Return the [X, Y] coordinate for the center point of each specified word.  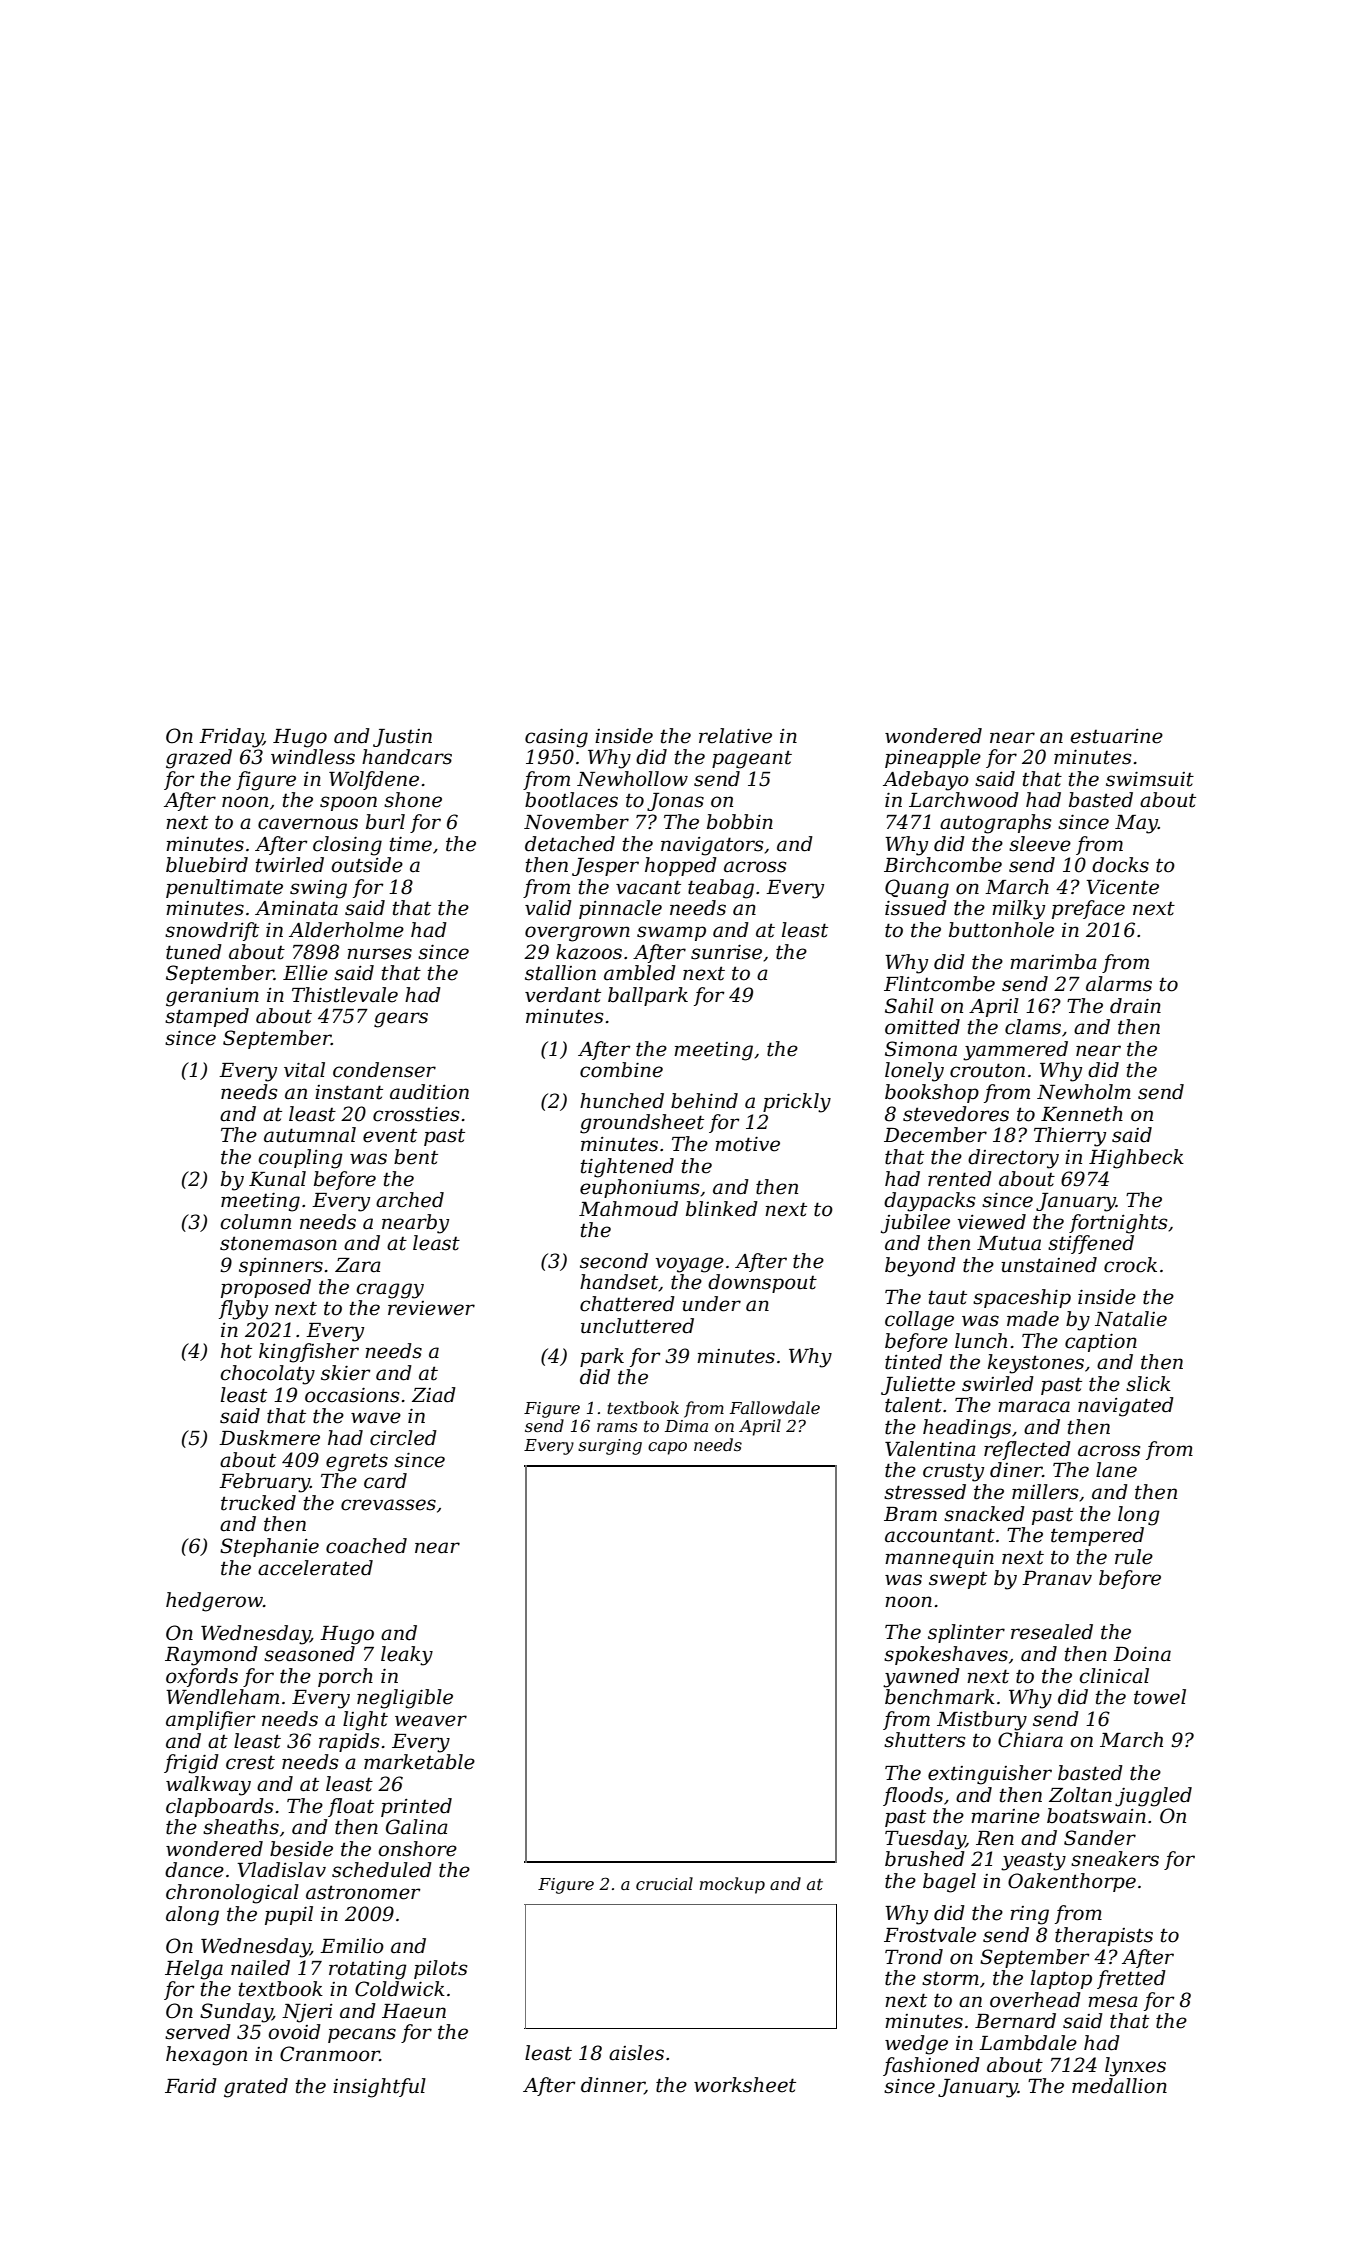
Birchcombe [943, 865]
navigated [1126, 1407]
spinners [281, 1267]
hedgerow [214, 1602]
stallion [560, 973]
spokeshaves [946, 1655]
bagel [949, 1883]
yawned [921, 1678]
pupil [289, 1915]
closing [347, 846]
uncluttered [637, 1326]
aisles [636, 2053]
